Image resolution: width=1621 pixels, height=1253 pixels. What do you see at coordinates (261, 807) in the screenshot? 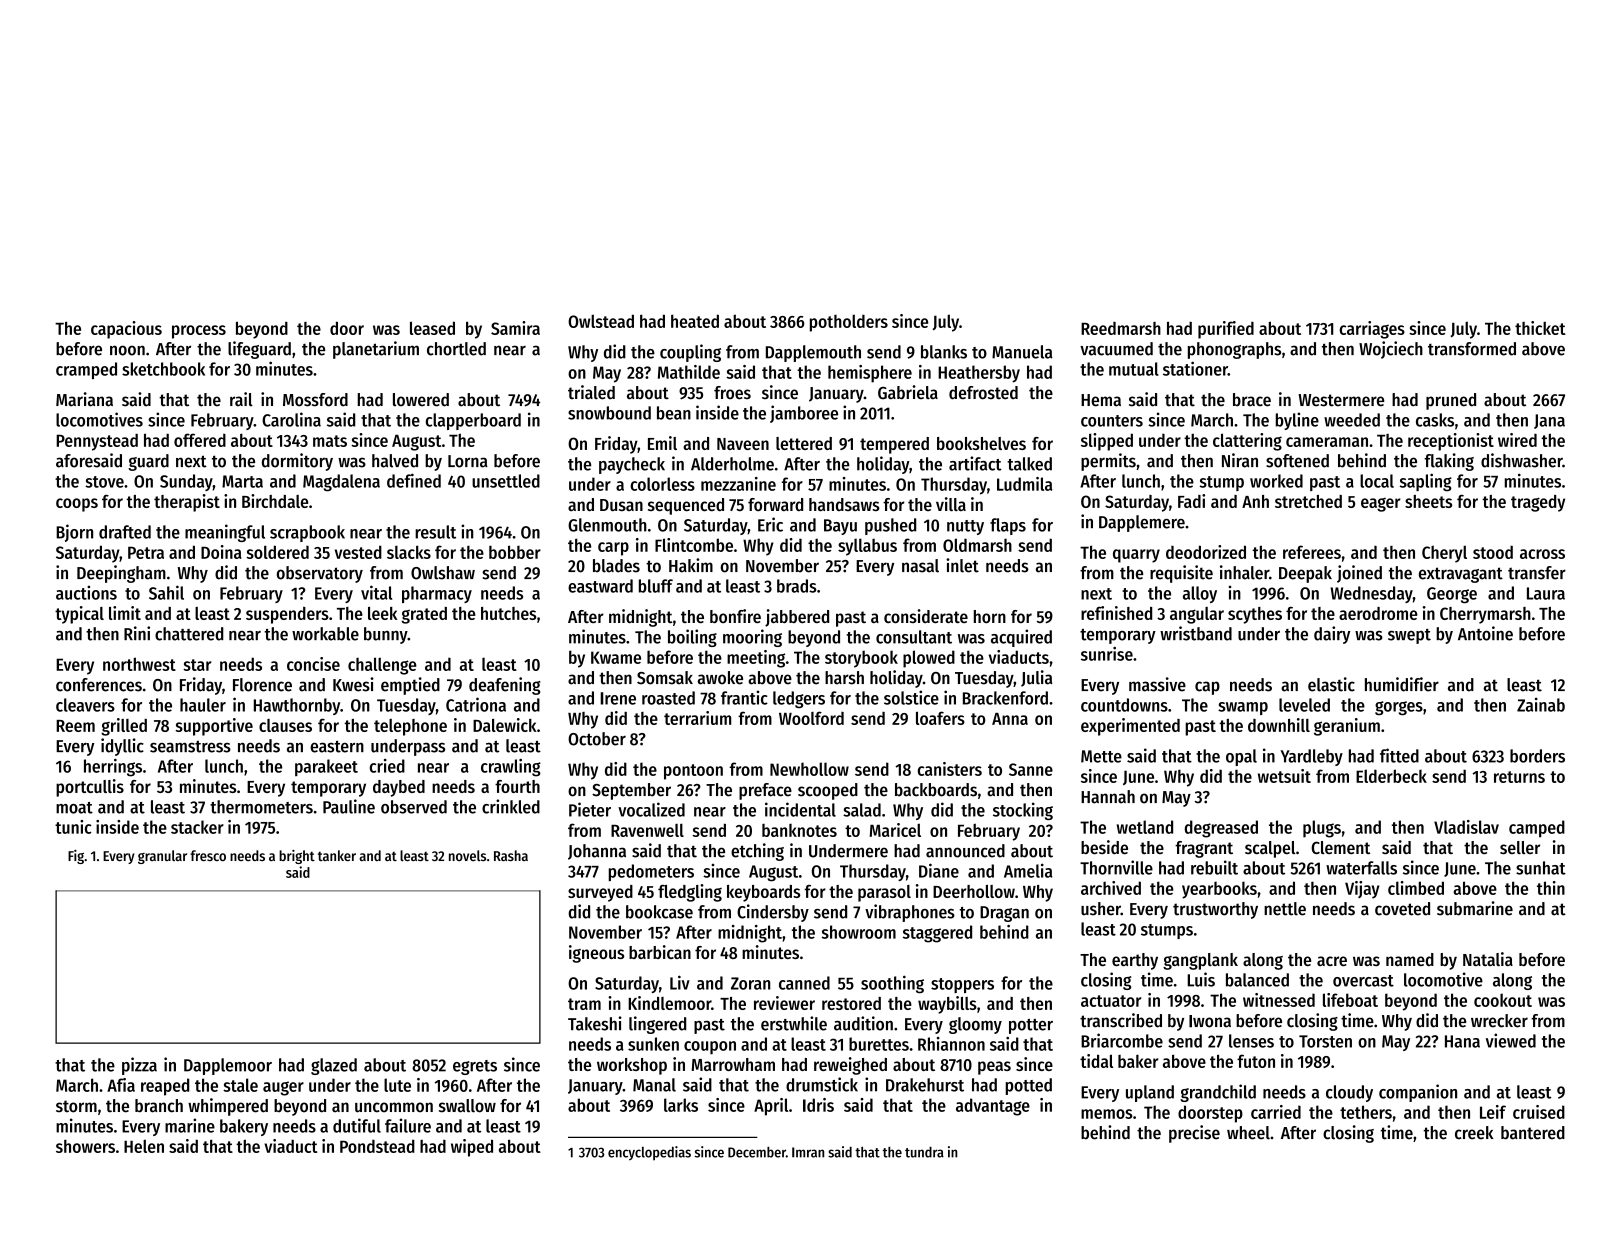
I see `thermometers` at bounding box center [261, 807].
